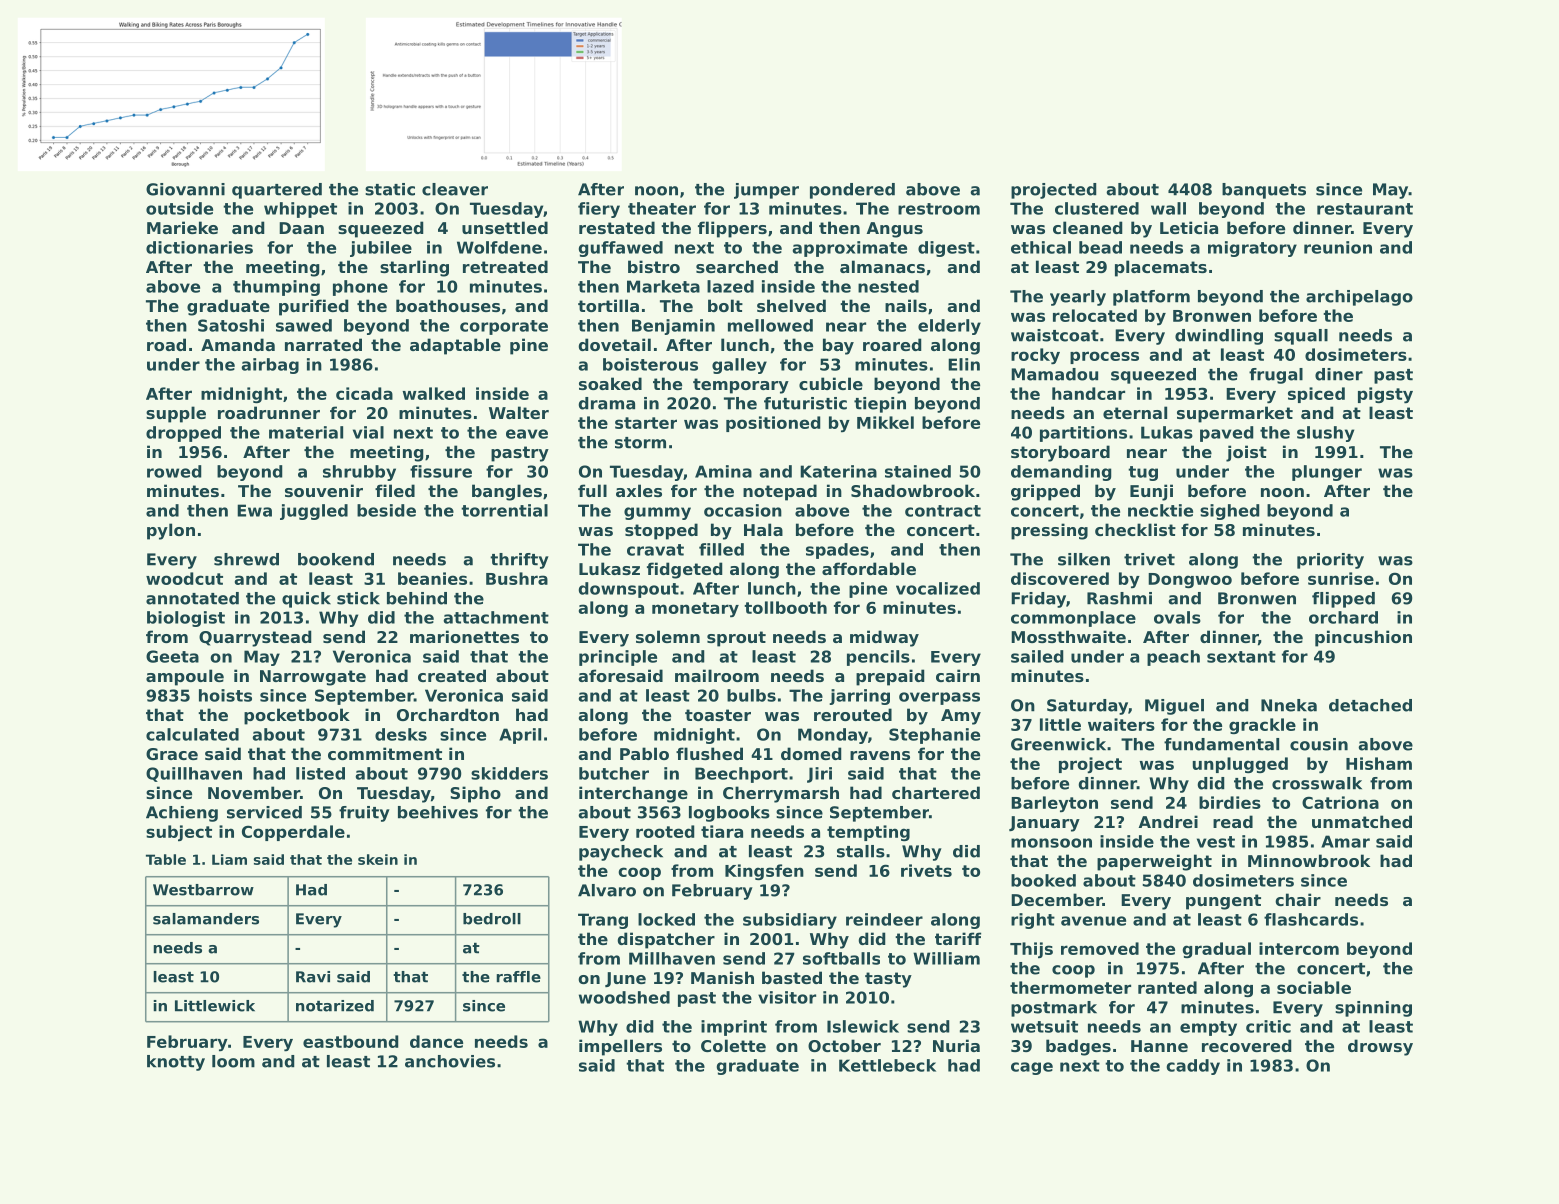 Image resolution: width=1559 pixels, height=1204 pixels. What do you see at coordinates (186, 619) in the screenshot?
I see `biologist` at bounding box center [186, 619].
